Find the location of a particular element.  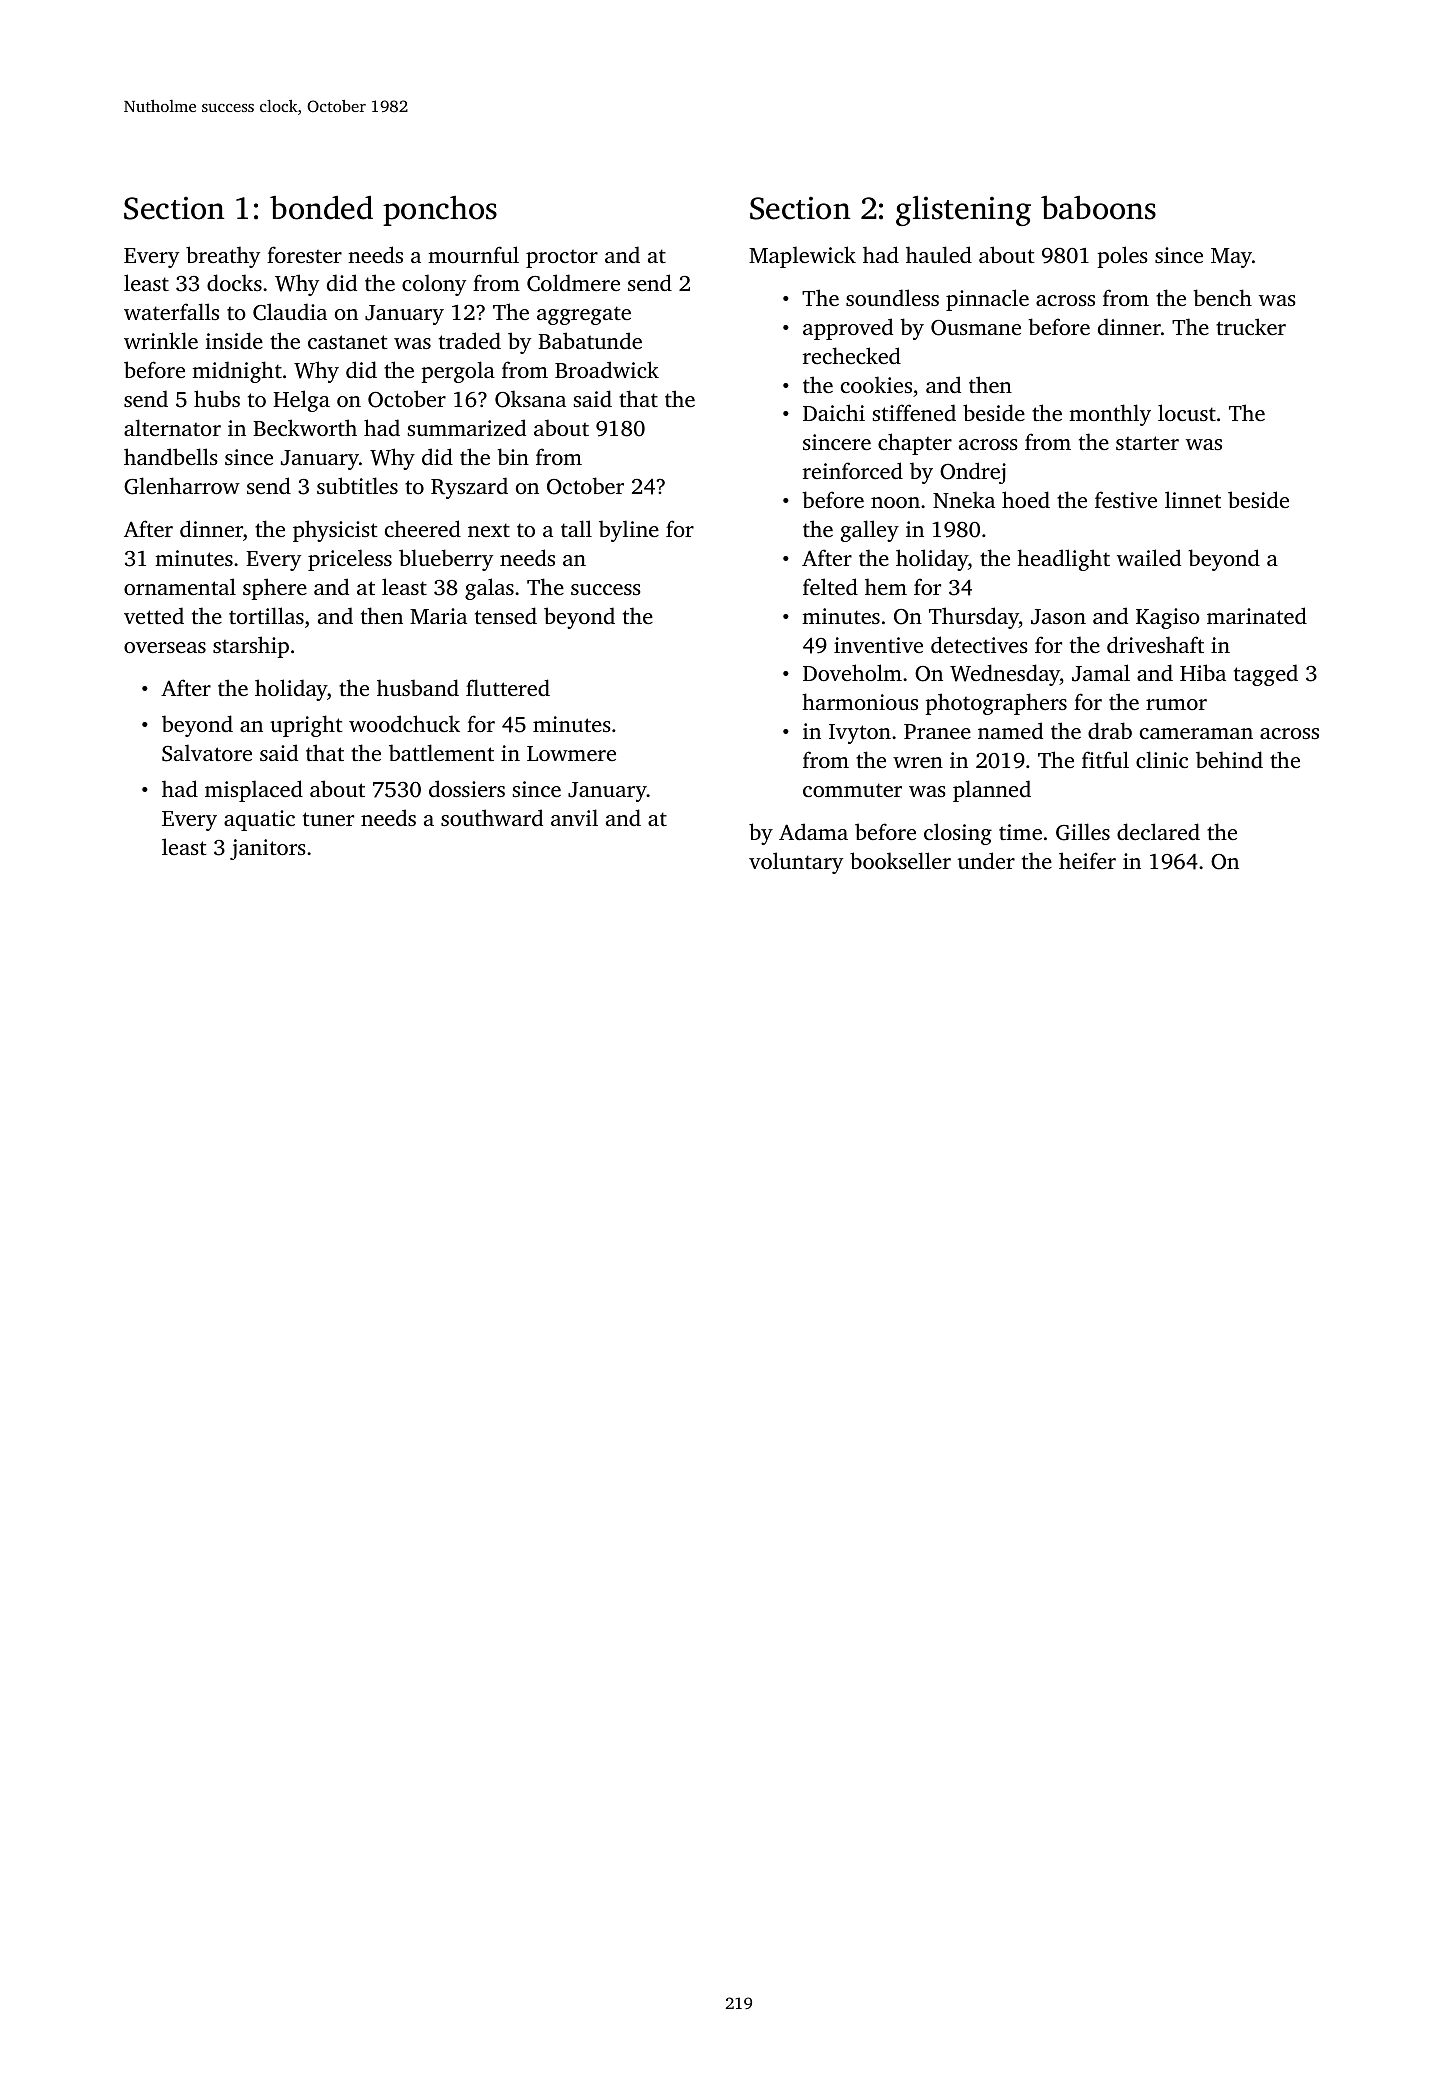

Coldmere is located at coordinates (573, 283).
